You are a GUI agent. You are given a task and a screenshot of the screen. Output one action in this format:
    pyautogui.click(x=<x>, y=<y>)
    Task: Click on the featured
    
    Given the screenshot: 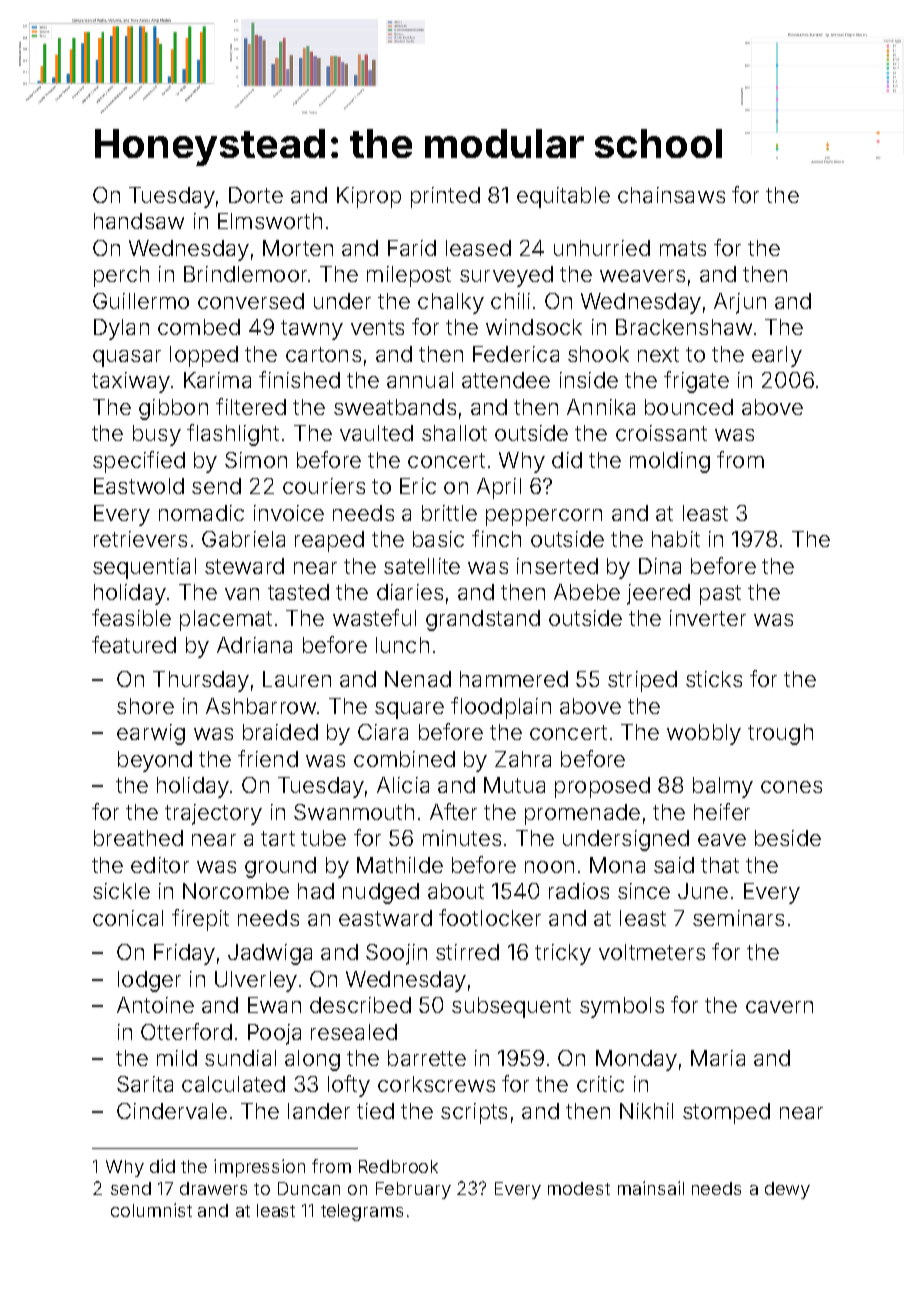 What is the action you would take?
    pyautogui.click(x=134, y=644)
